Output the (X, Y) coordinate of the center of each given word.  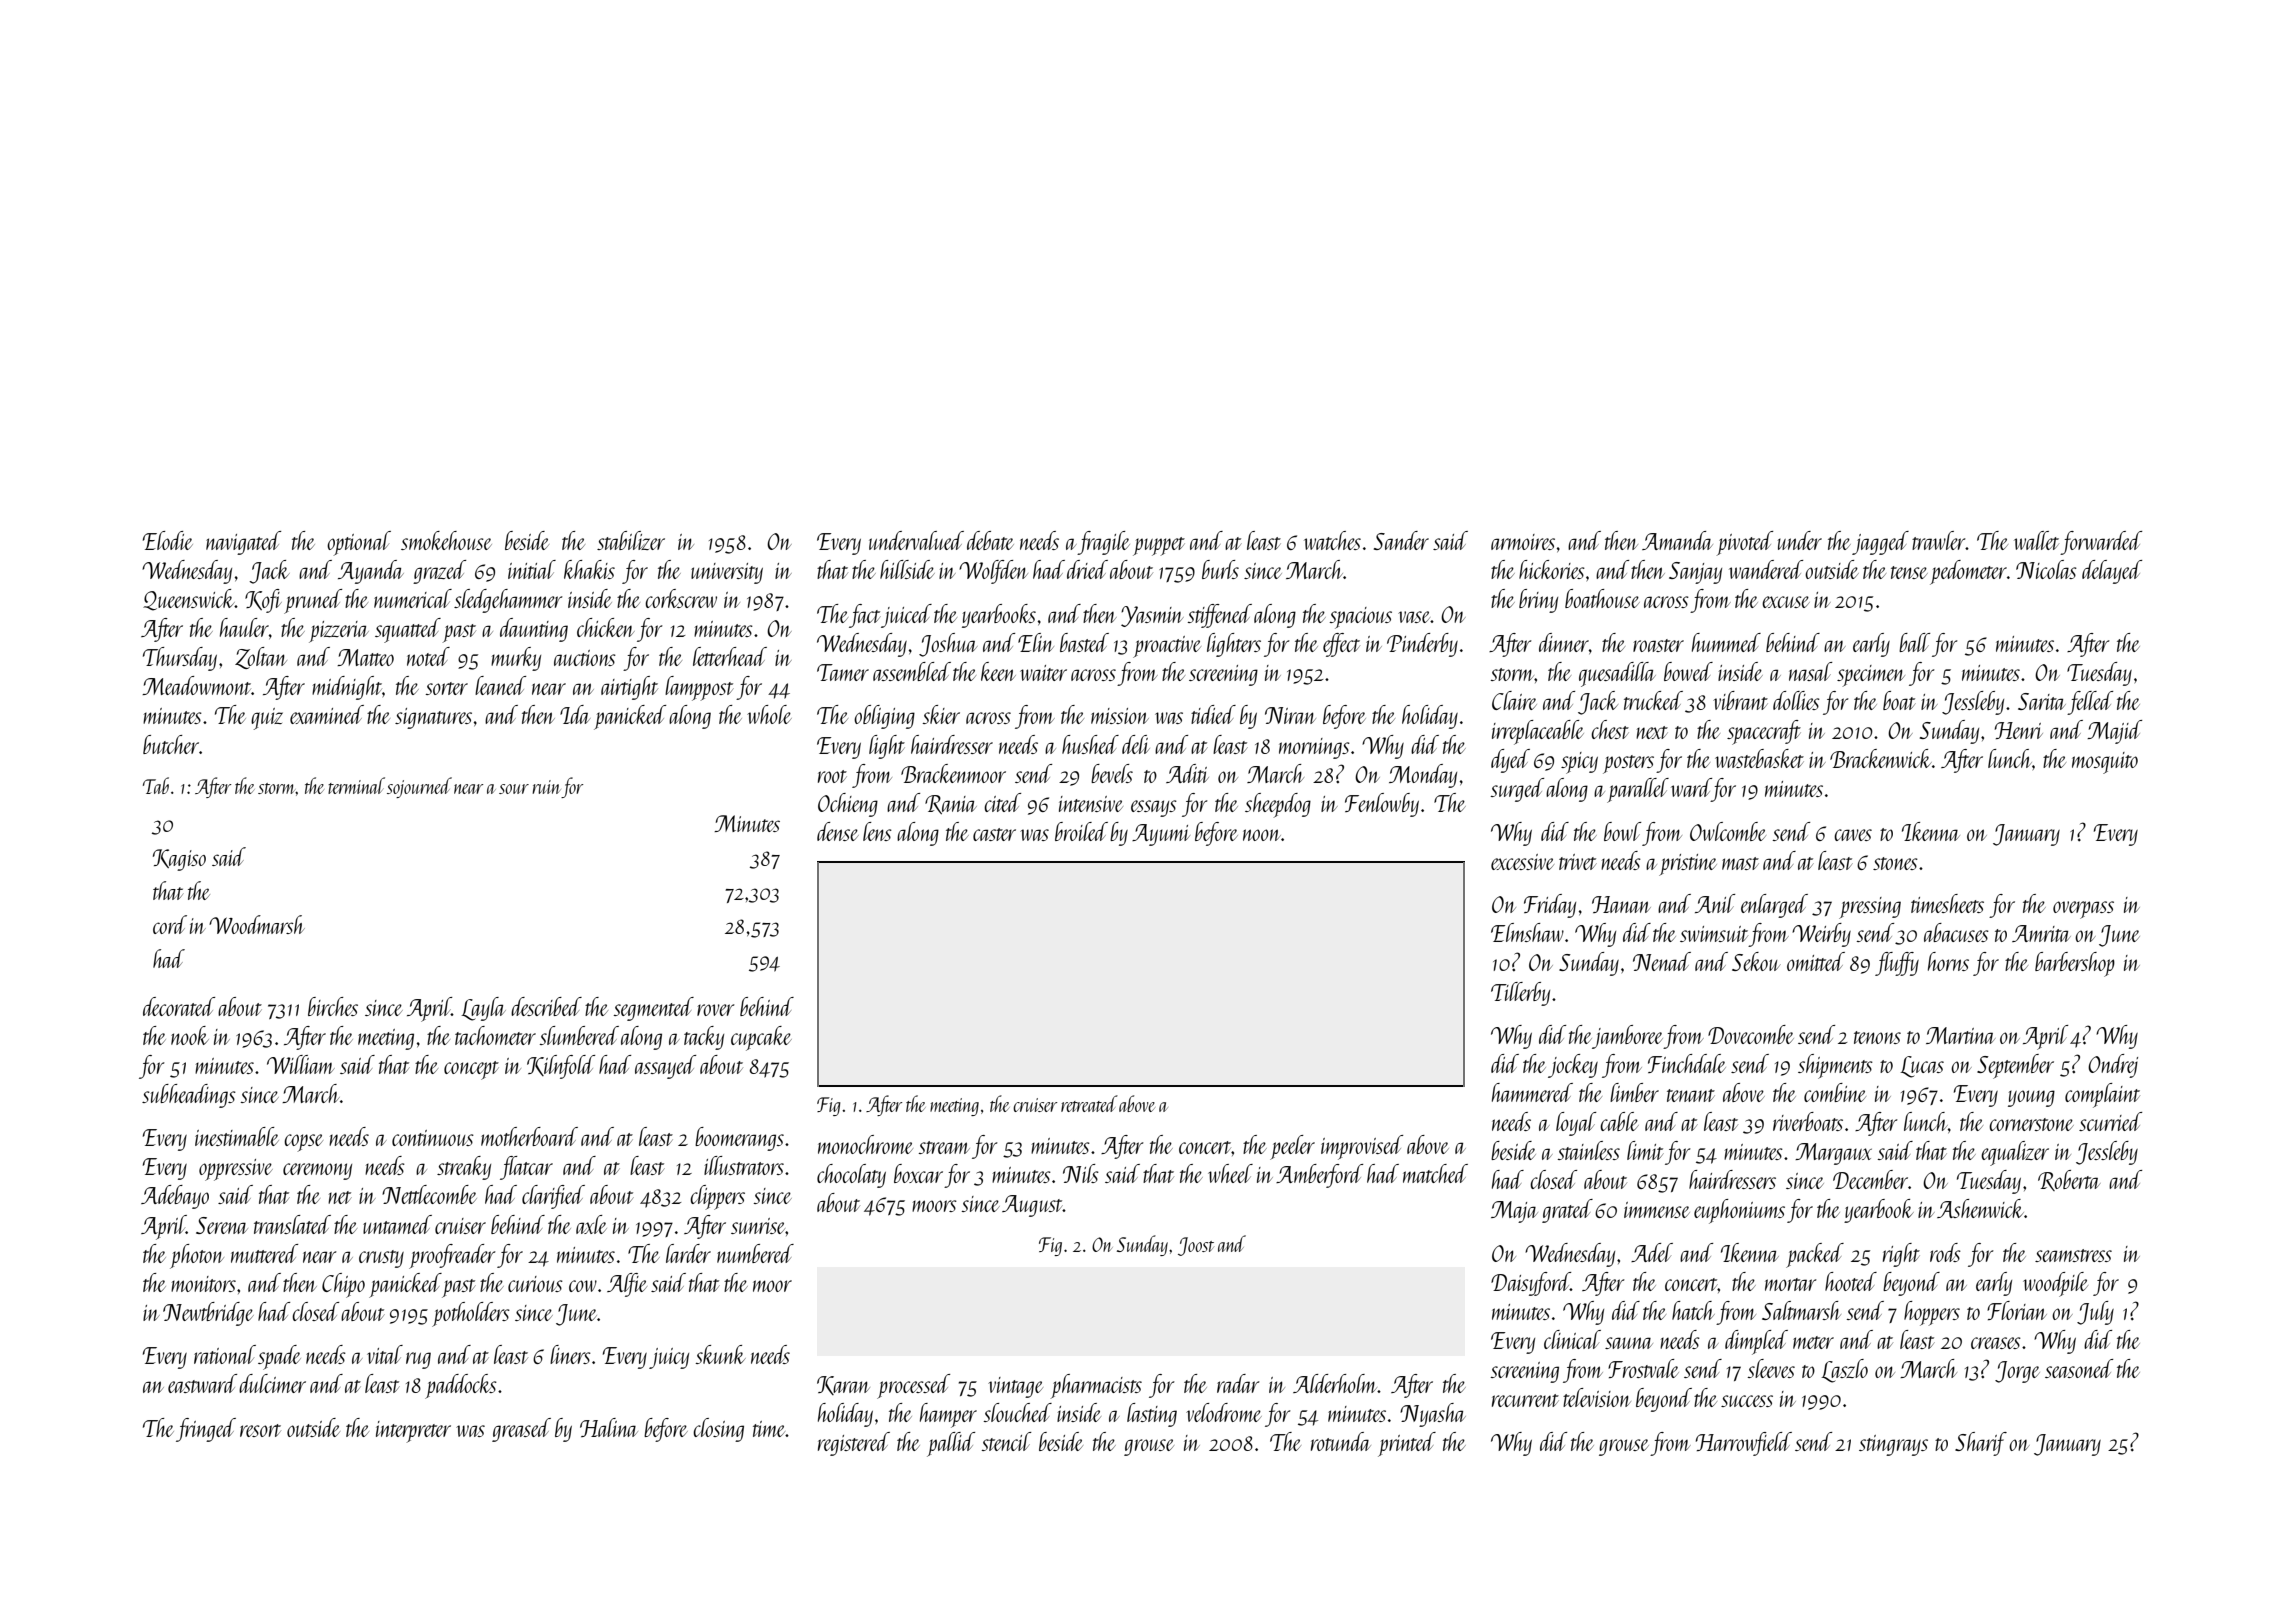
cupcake (761, 1038)
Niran (1290, 715)
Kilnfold (561, 1067)
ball (1915, 642)
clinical (1572, 1339)
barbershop (2075, 964)
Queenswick (189, 600)
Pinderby (1422, 645)
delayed (2112, 572)
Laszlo (1844, 1371)
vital (385, 1354)
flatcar (526, 1168)
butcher (171, 744)
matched (1435, 1173)
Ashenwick (1980, 1208)
